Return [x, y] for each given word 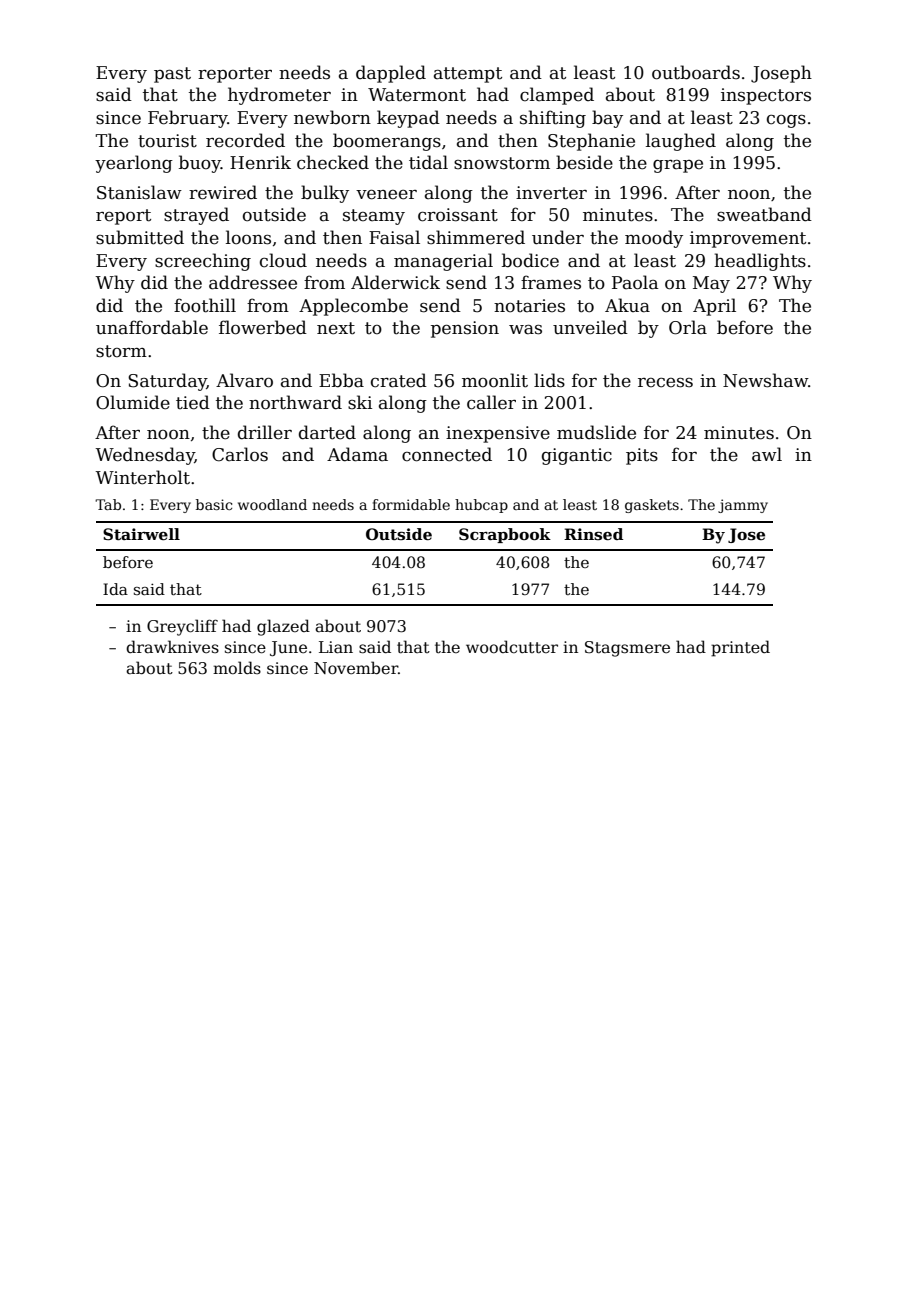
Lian [336, 647]
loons [248, 237]
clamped [557, 96]
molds [237, 667]
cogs [786, 121]
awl [767, 454]
